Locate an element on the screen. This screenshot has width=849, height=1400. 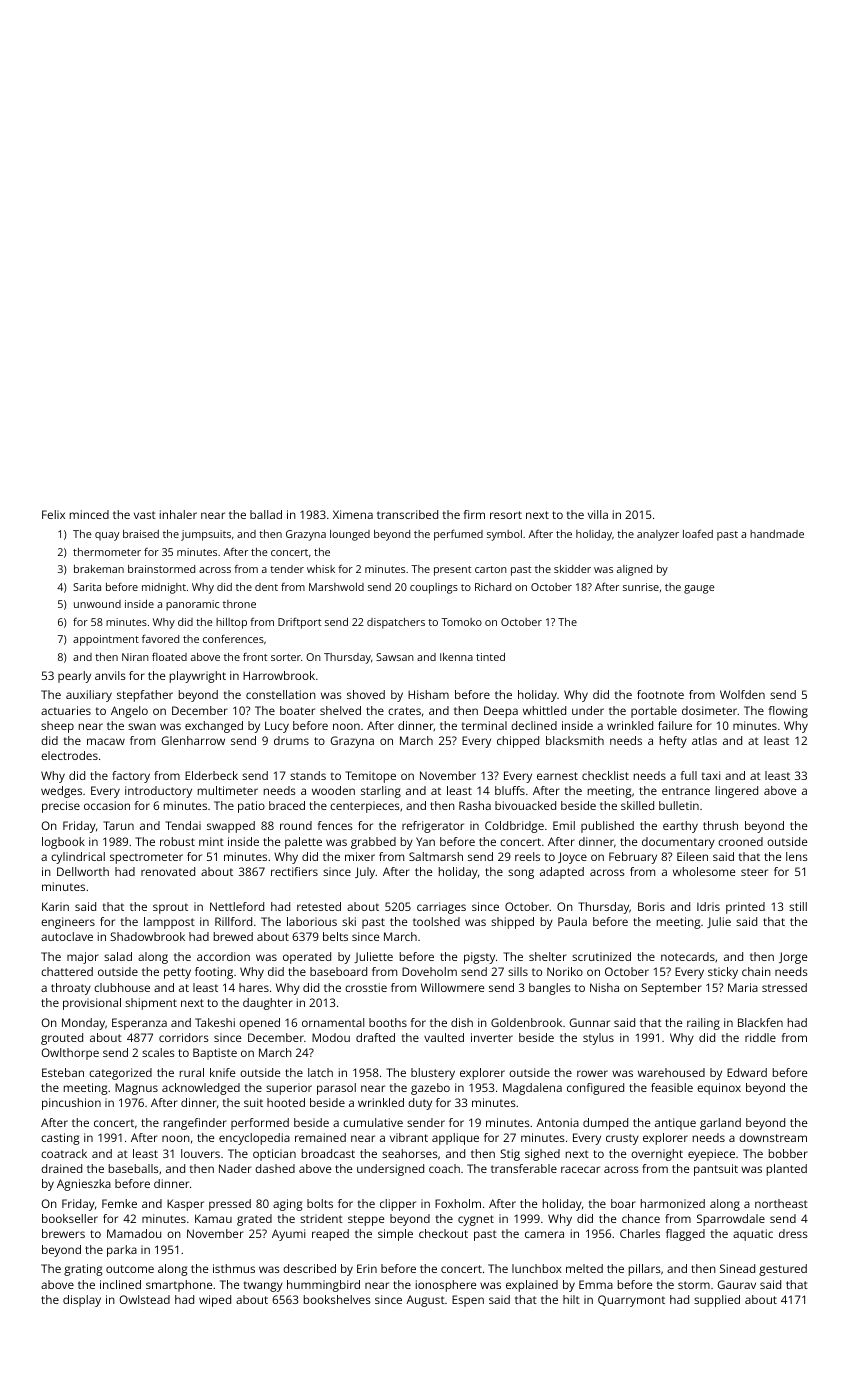
chattered is located at coordinates (67, 971).
